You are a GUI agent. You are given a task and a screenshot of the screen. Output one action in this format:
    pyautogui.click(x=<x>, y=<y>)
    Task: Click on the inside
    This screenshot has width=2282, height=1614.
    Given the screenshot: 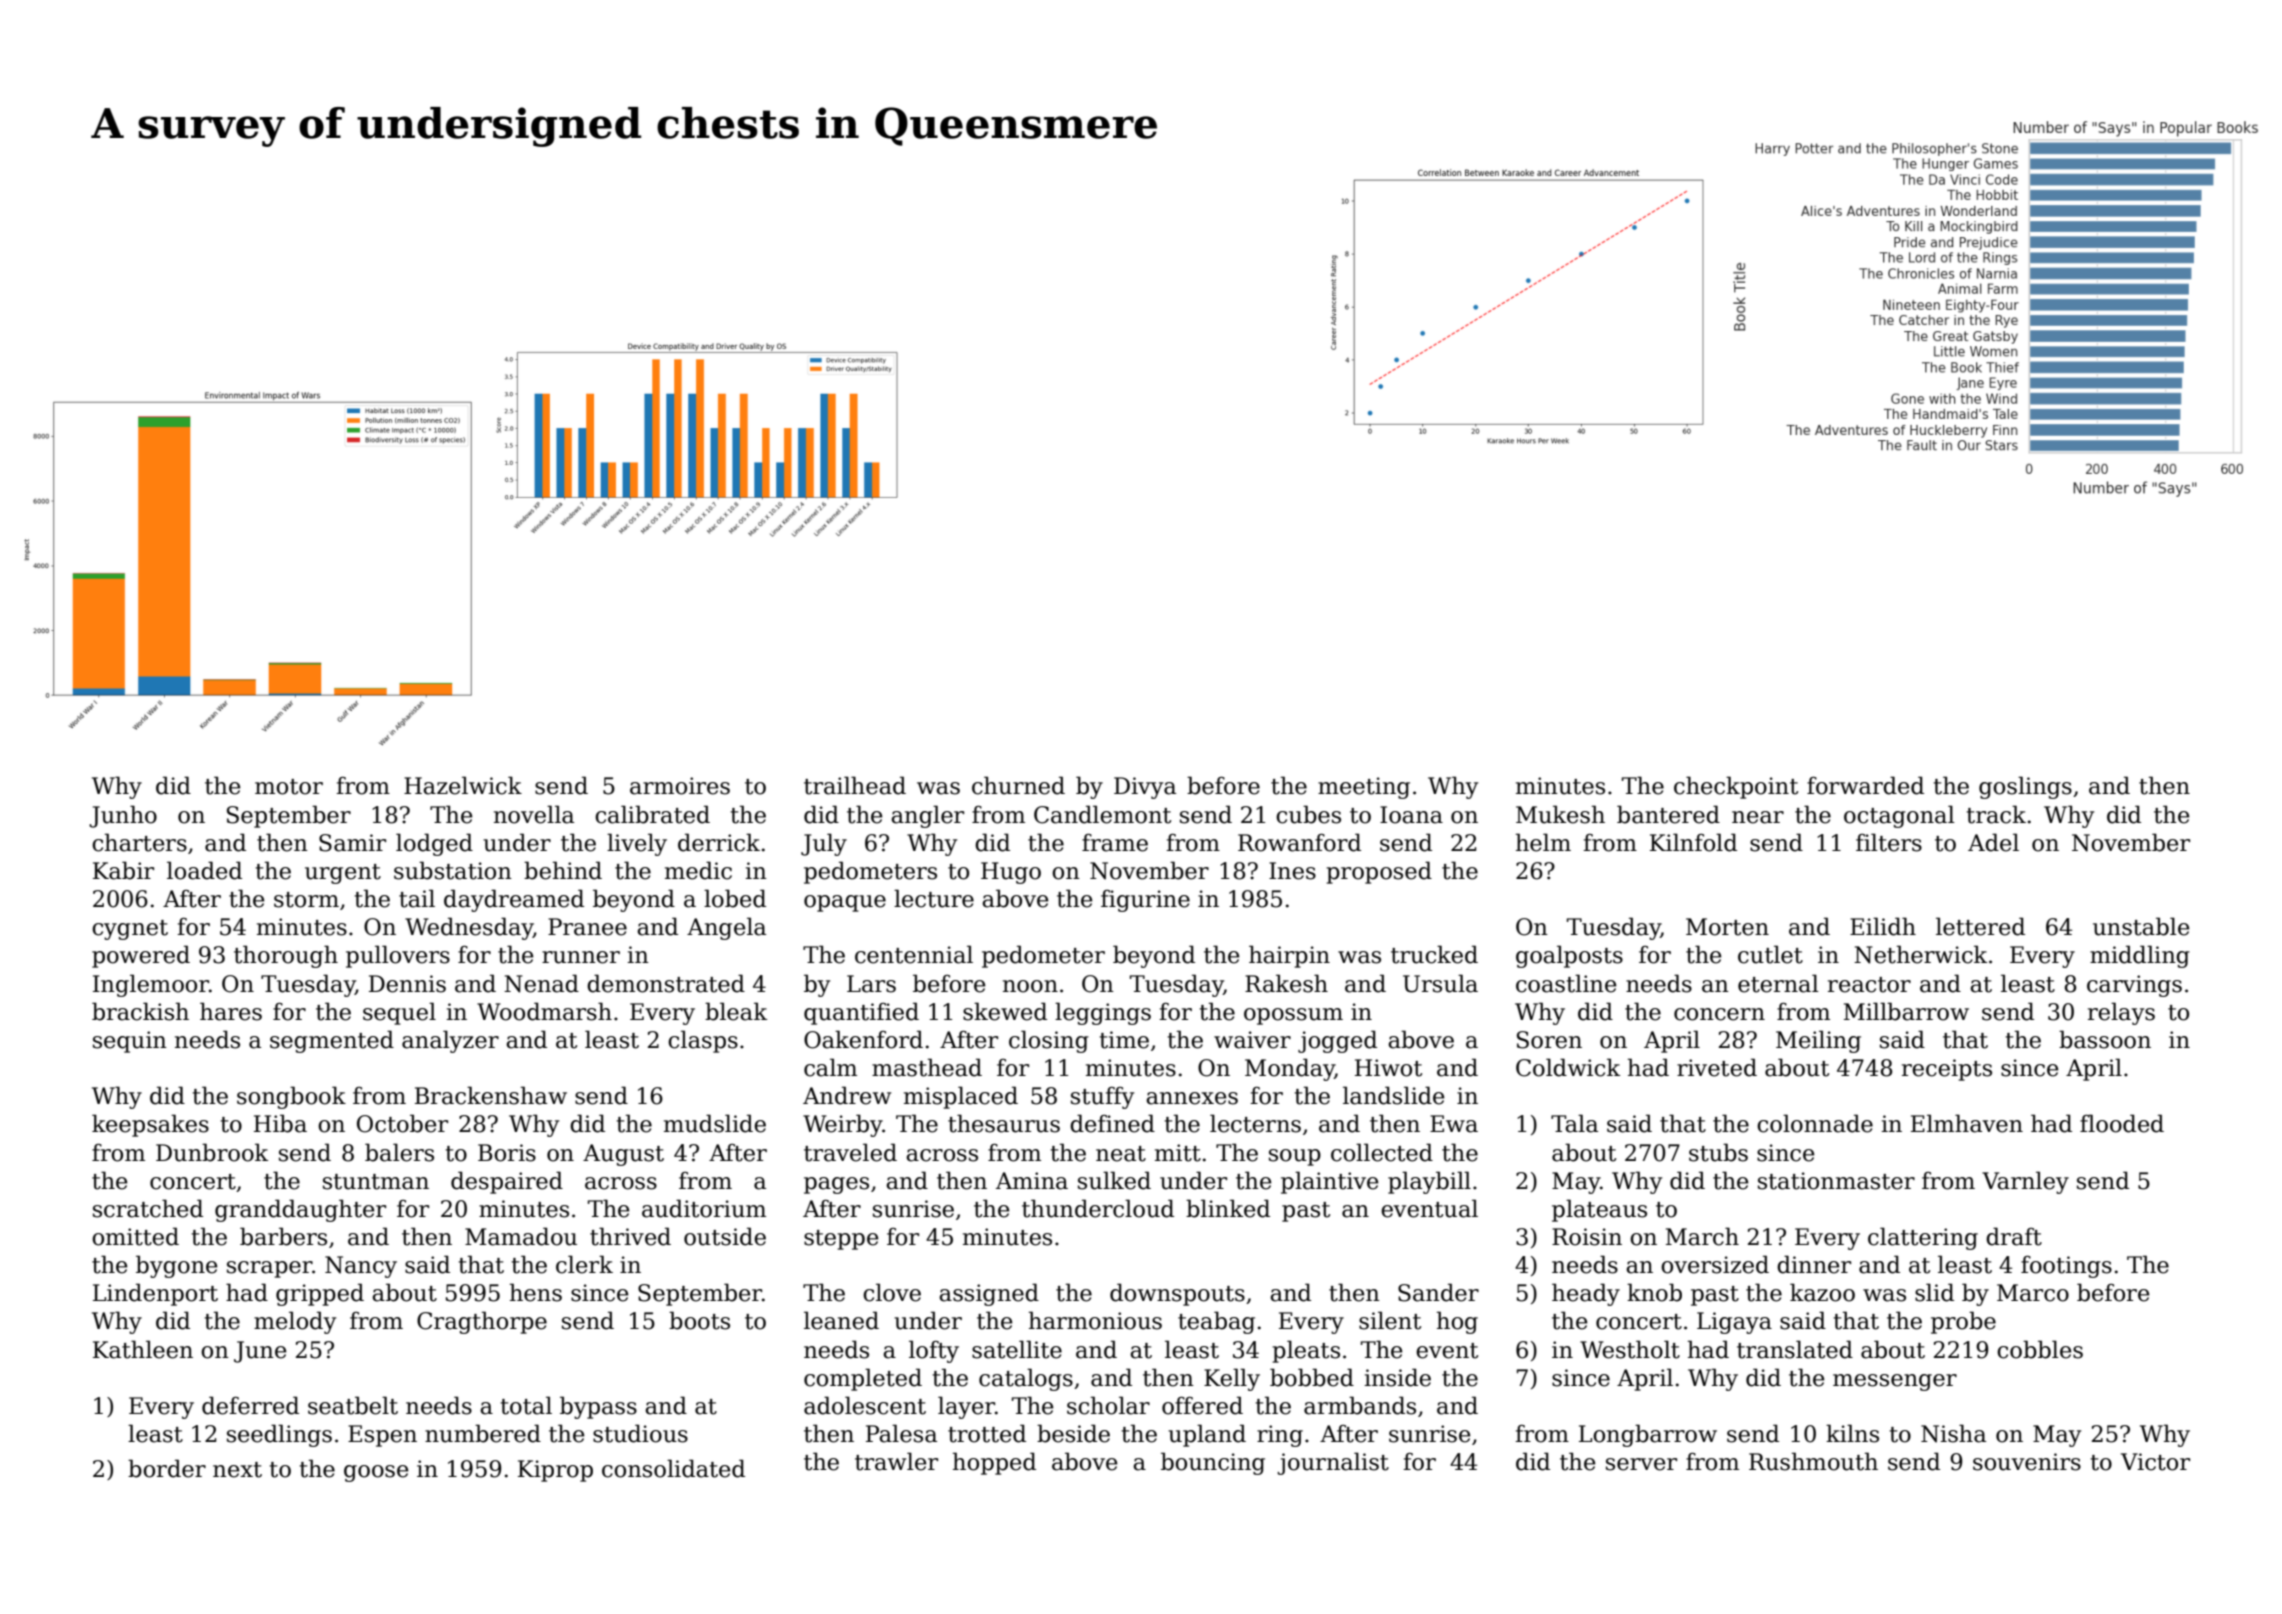 What is the action you would take?
    pyautogui.click(x=1397, y=1377)
